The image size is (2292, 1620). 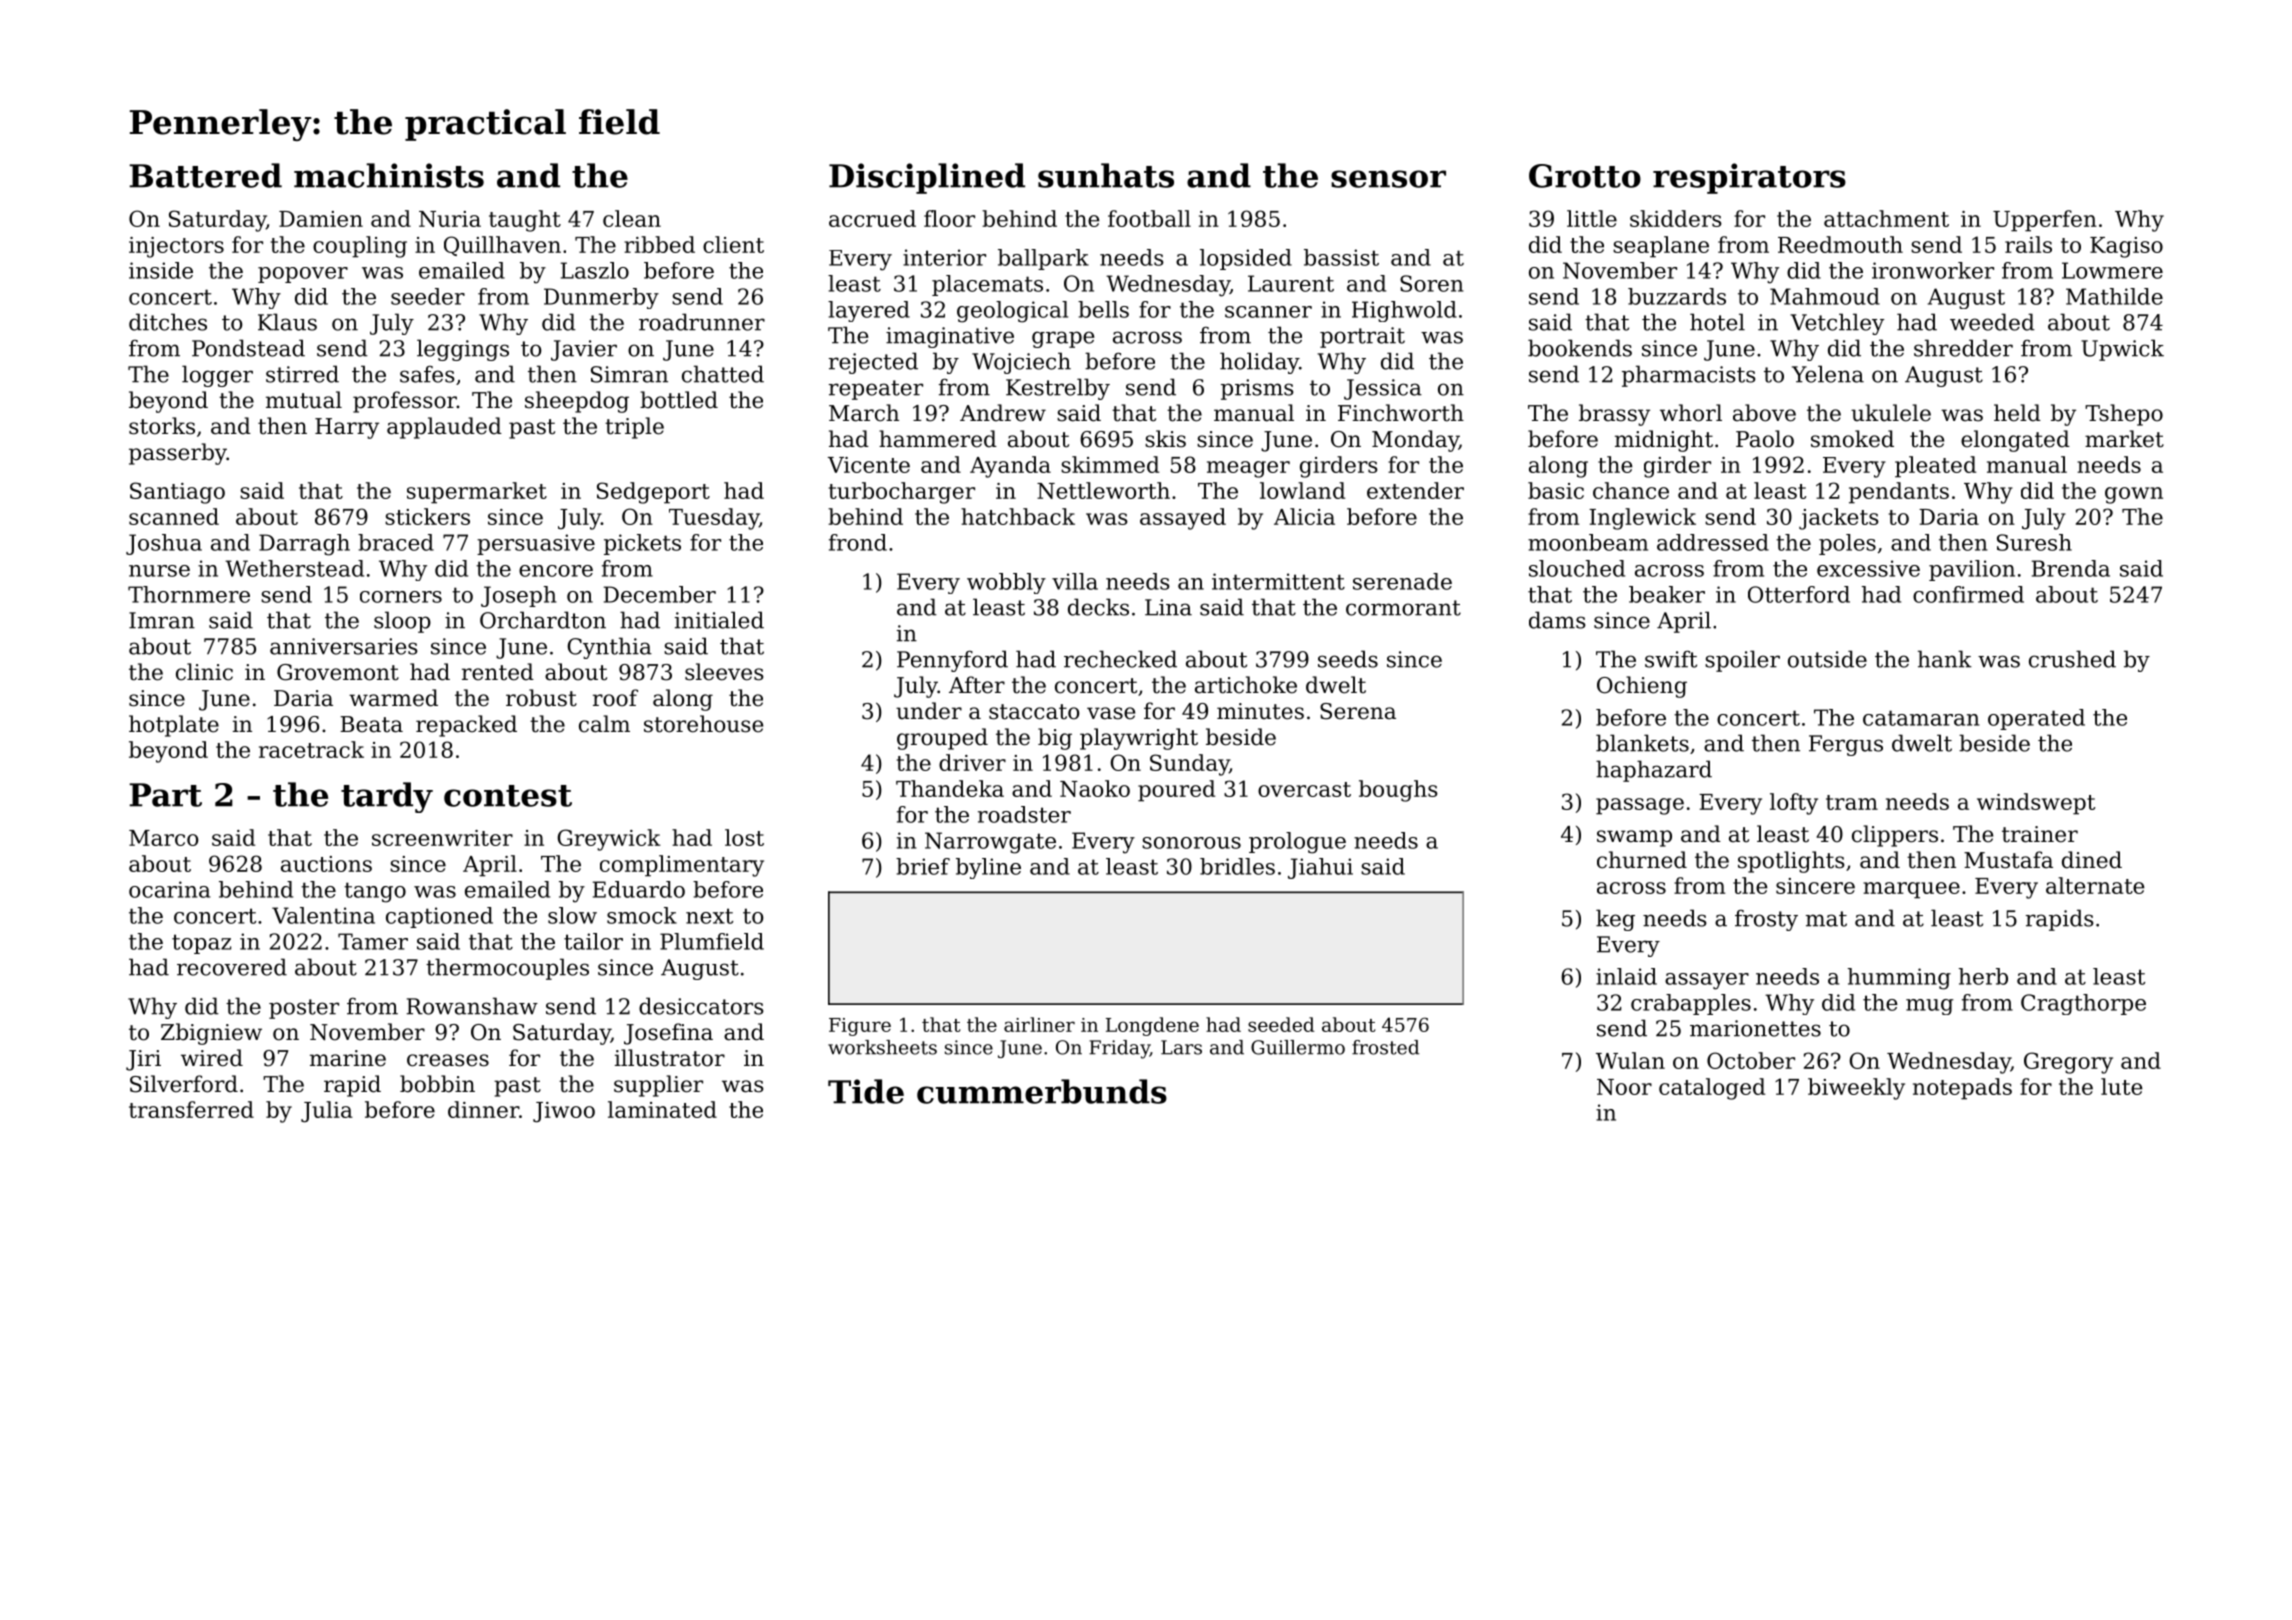 What do you see at coordinates (1899, 493) in the image?
I see `pendants` at bounding box center [1899, 493].
